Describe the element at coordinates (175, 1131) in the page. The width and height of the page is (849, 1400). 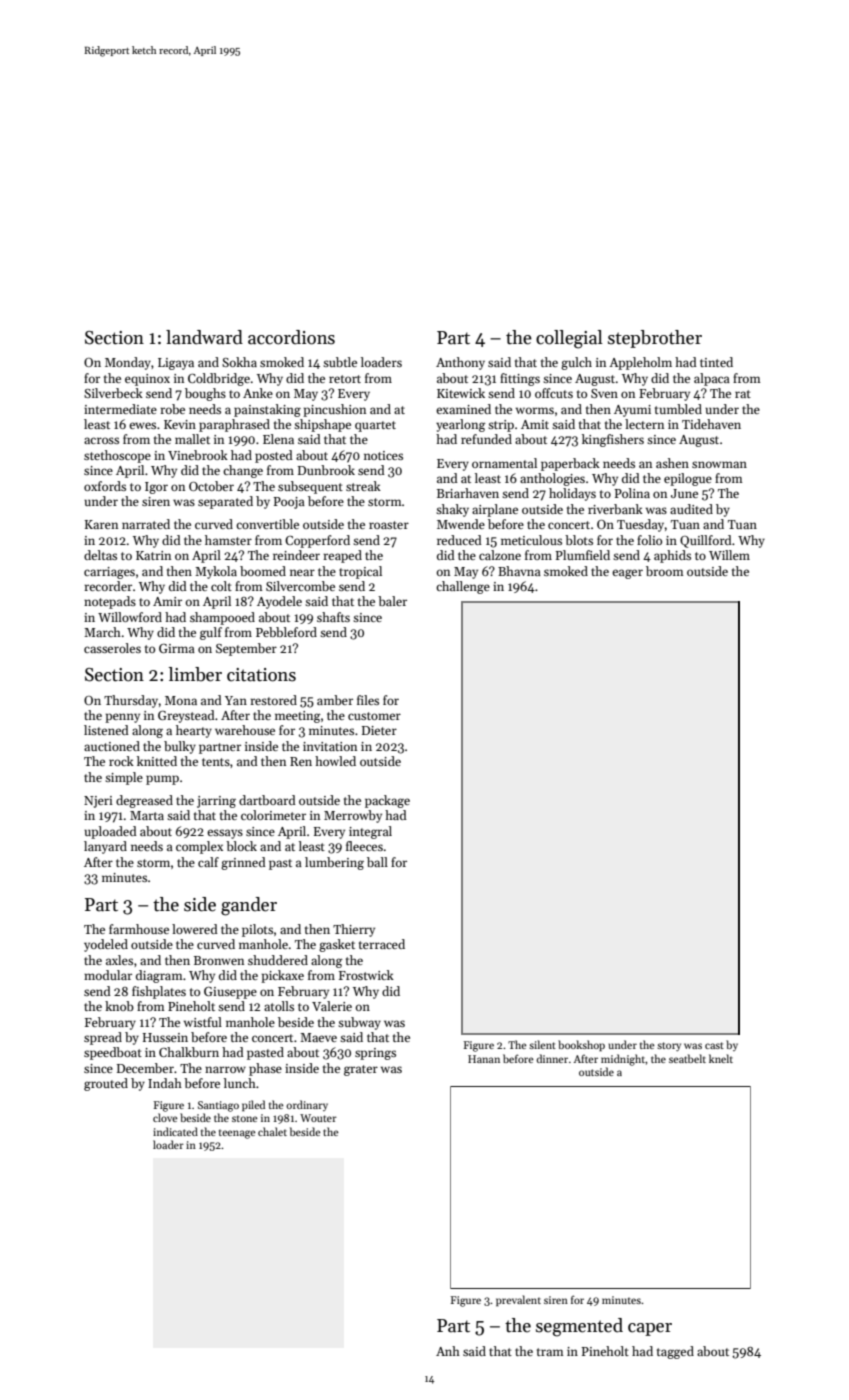
I see `indicated` at that location.
